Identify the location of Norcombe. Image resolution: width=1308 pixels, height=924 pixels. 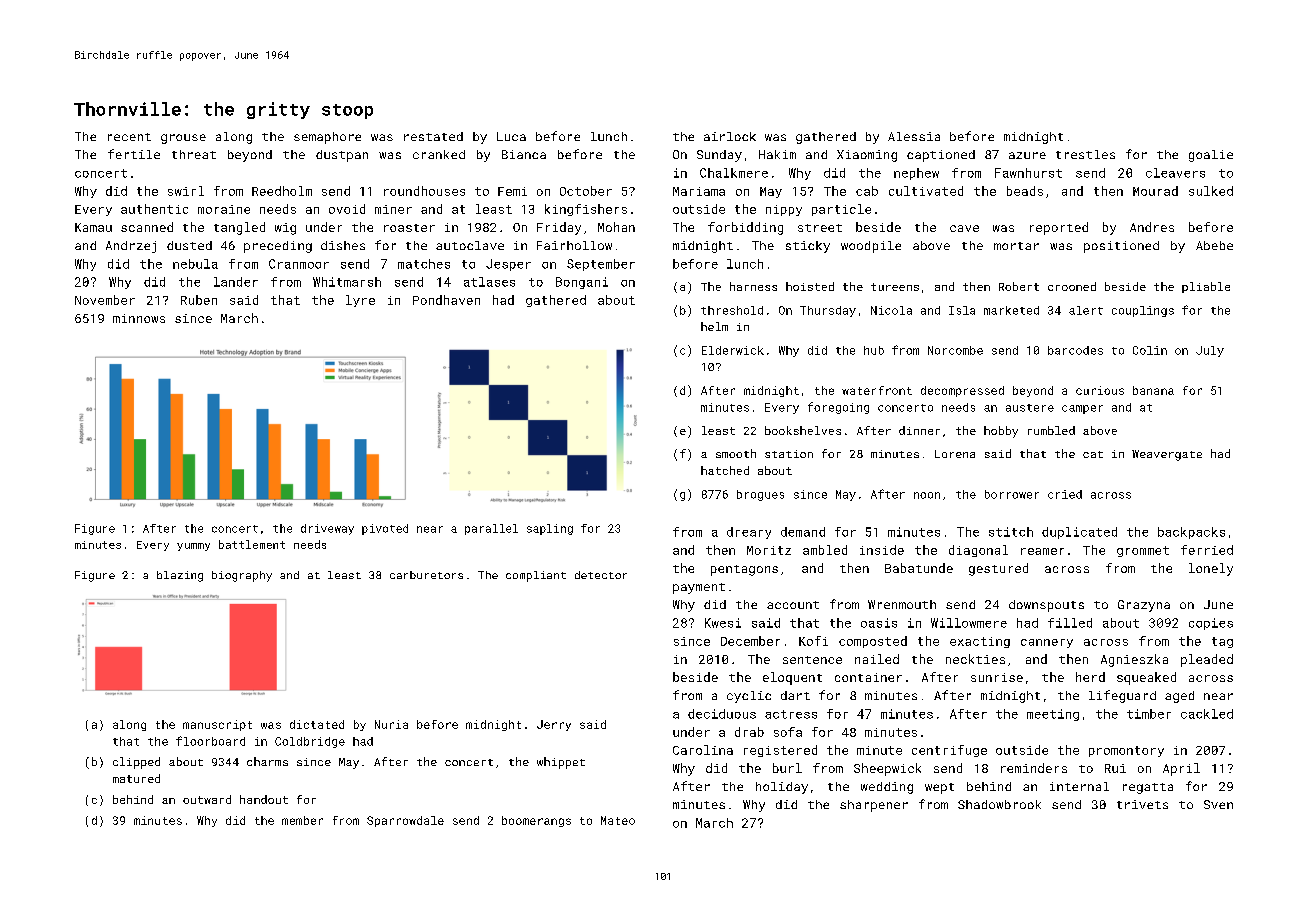
(955, 350).
